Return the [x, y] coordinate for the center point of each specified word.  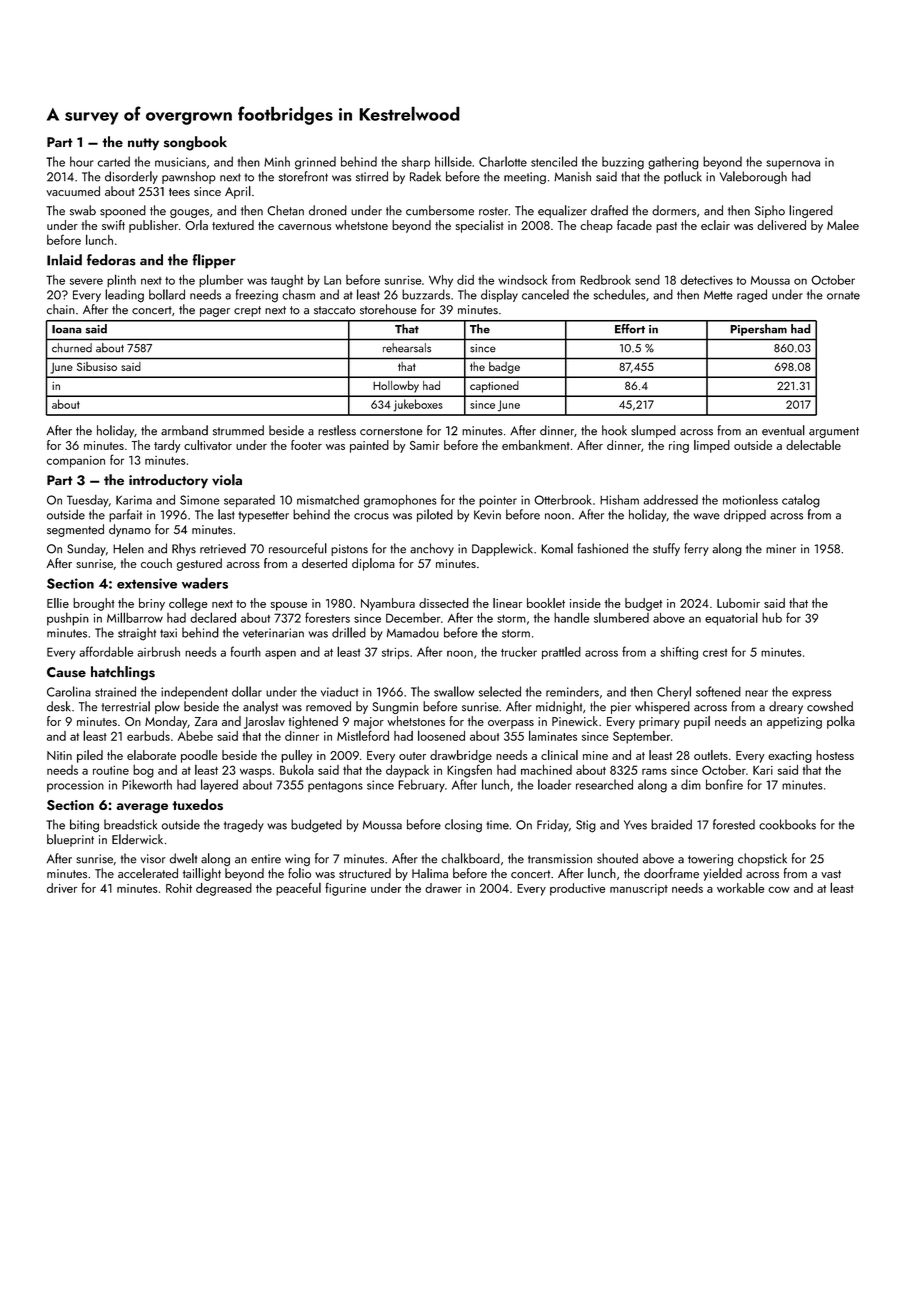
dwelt [183, 858]
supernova [793, 164]
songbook [195, 143]
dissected [444, 603]
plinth [121, 280]
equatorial [731, 619]
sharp [416, 162]
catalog [801, 501]
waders [205, 583]
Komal [557, 548]
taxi [168, 633]
